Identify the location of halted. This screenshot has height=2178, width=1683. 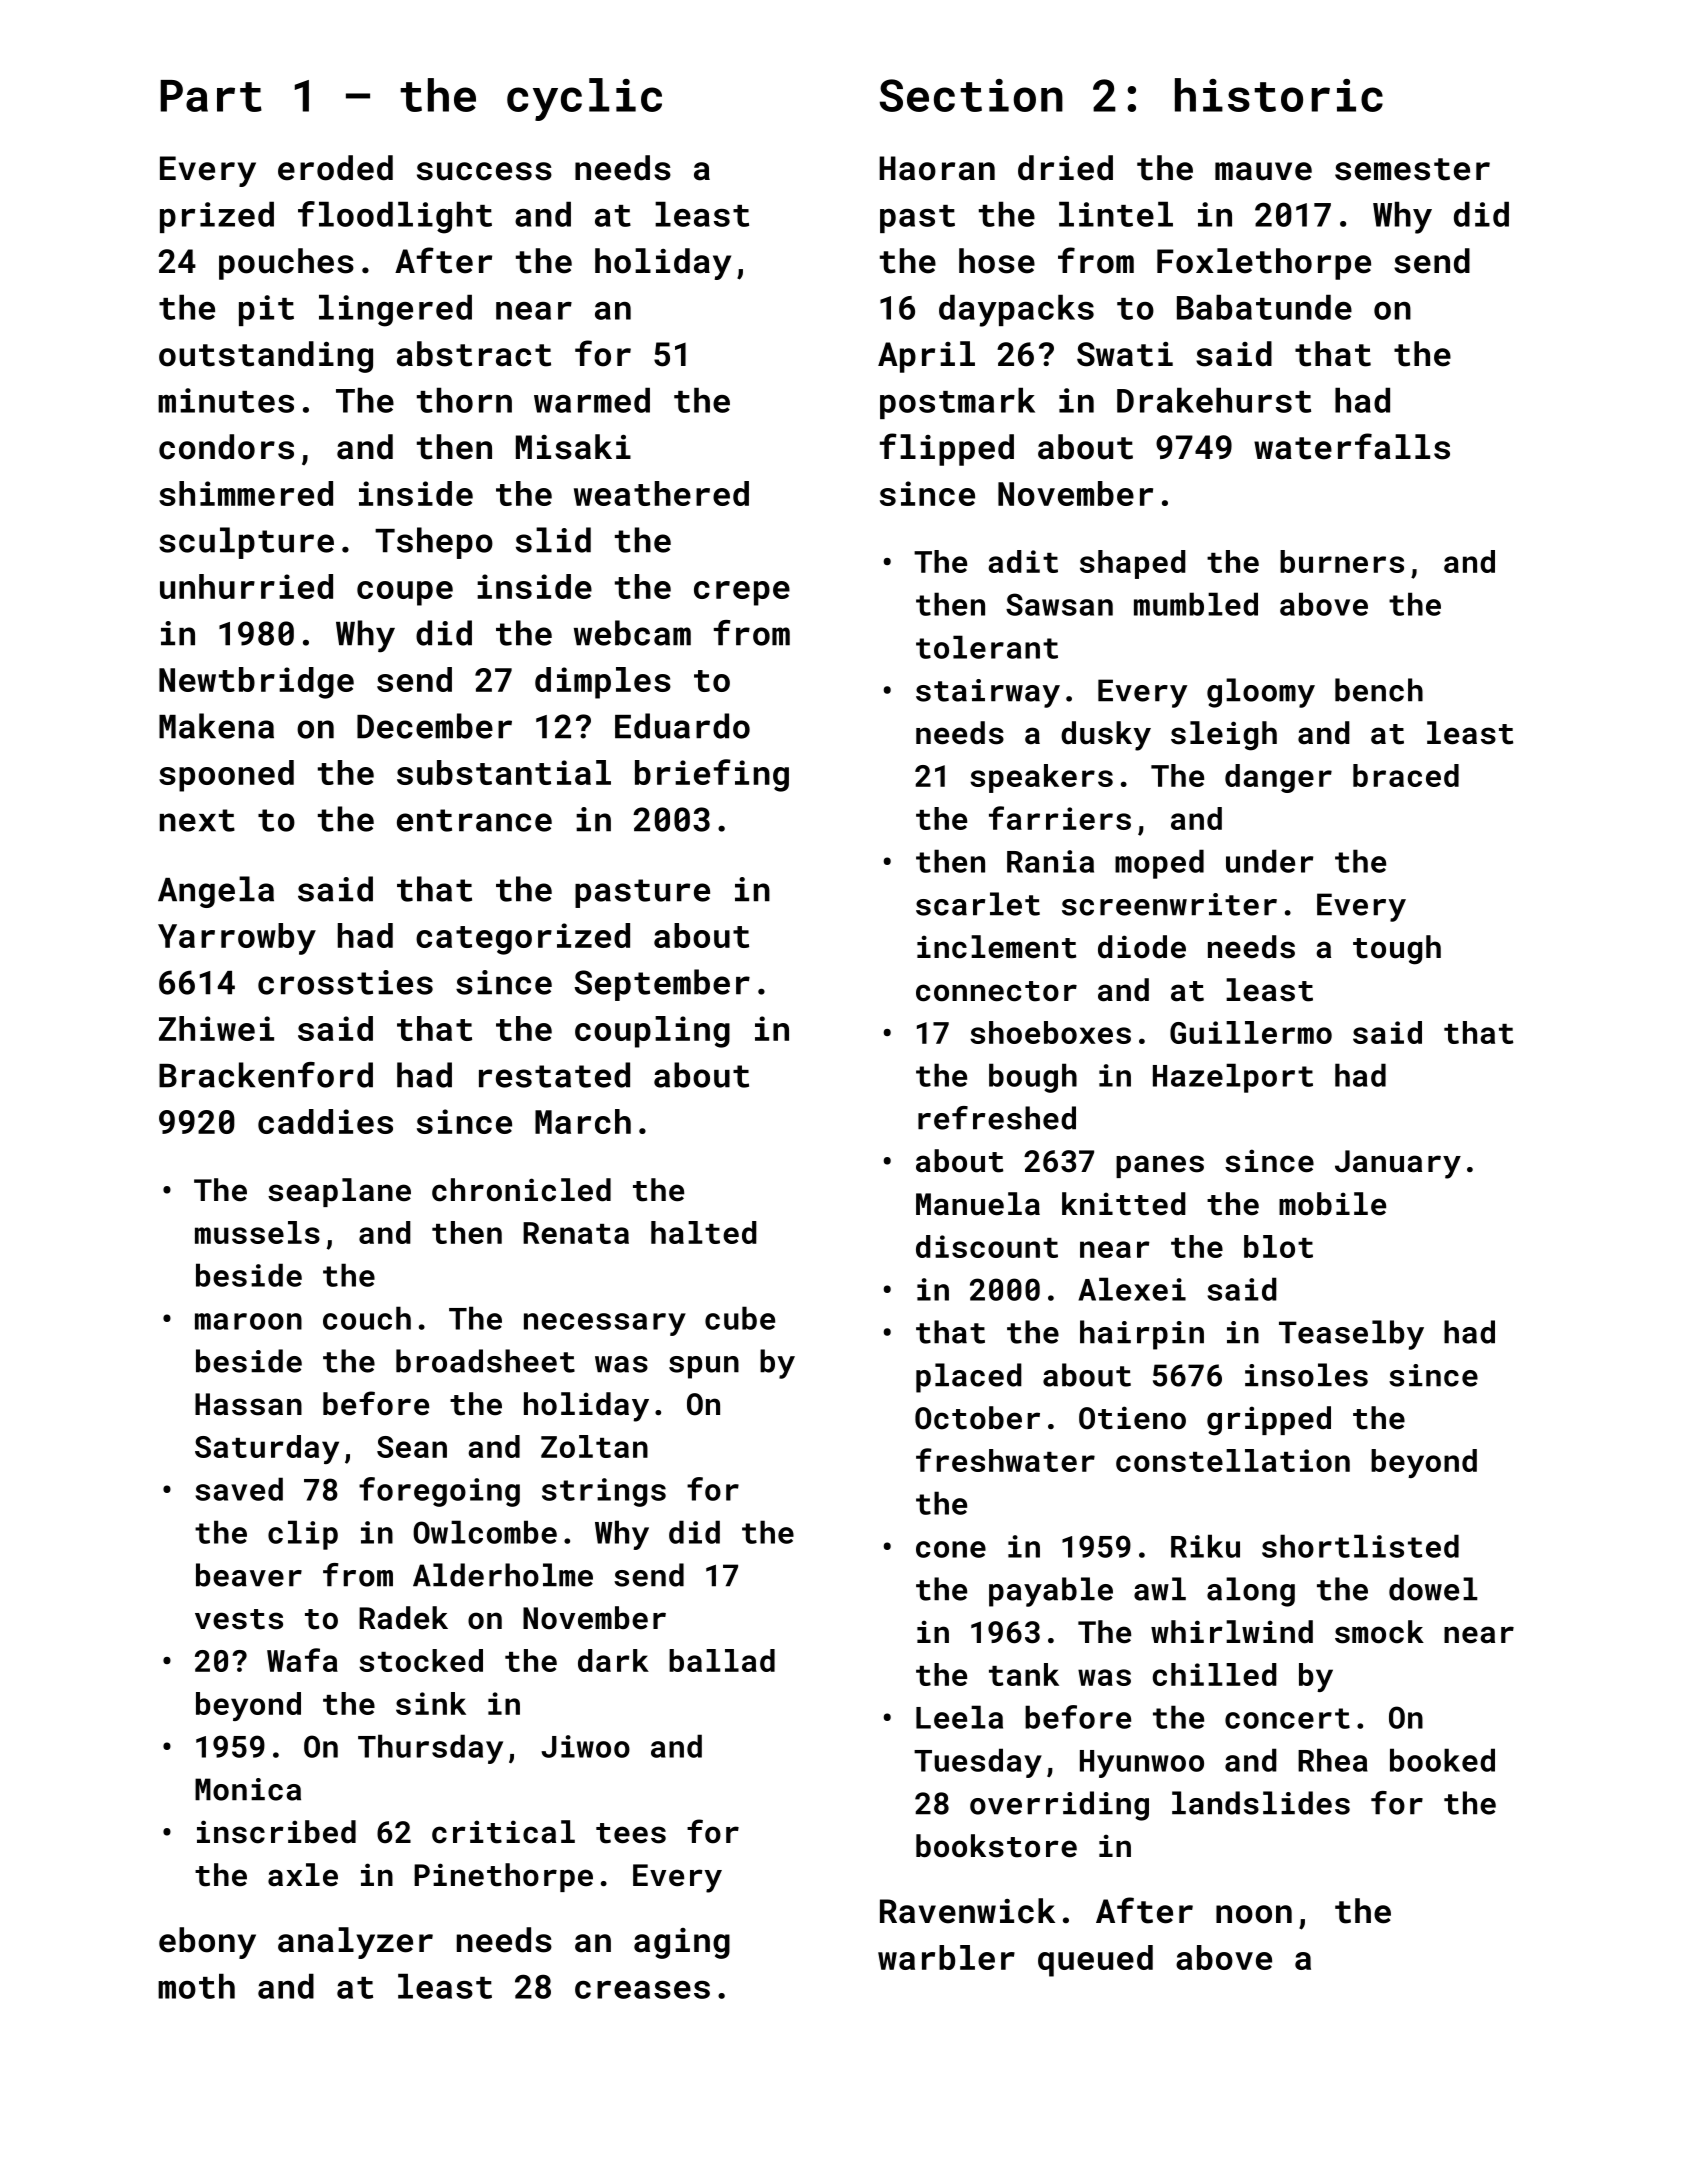
(704, 1232).
